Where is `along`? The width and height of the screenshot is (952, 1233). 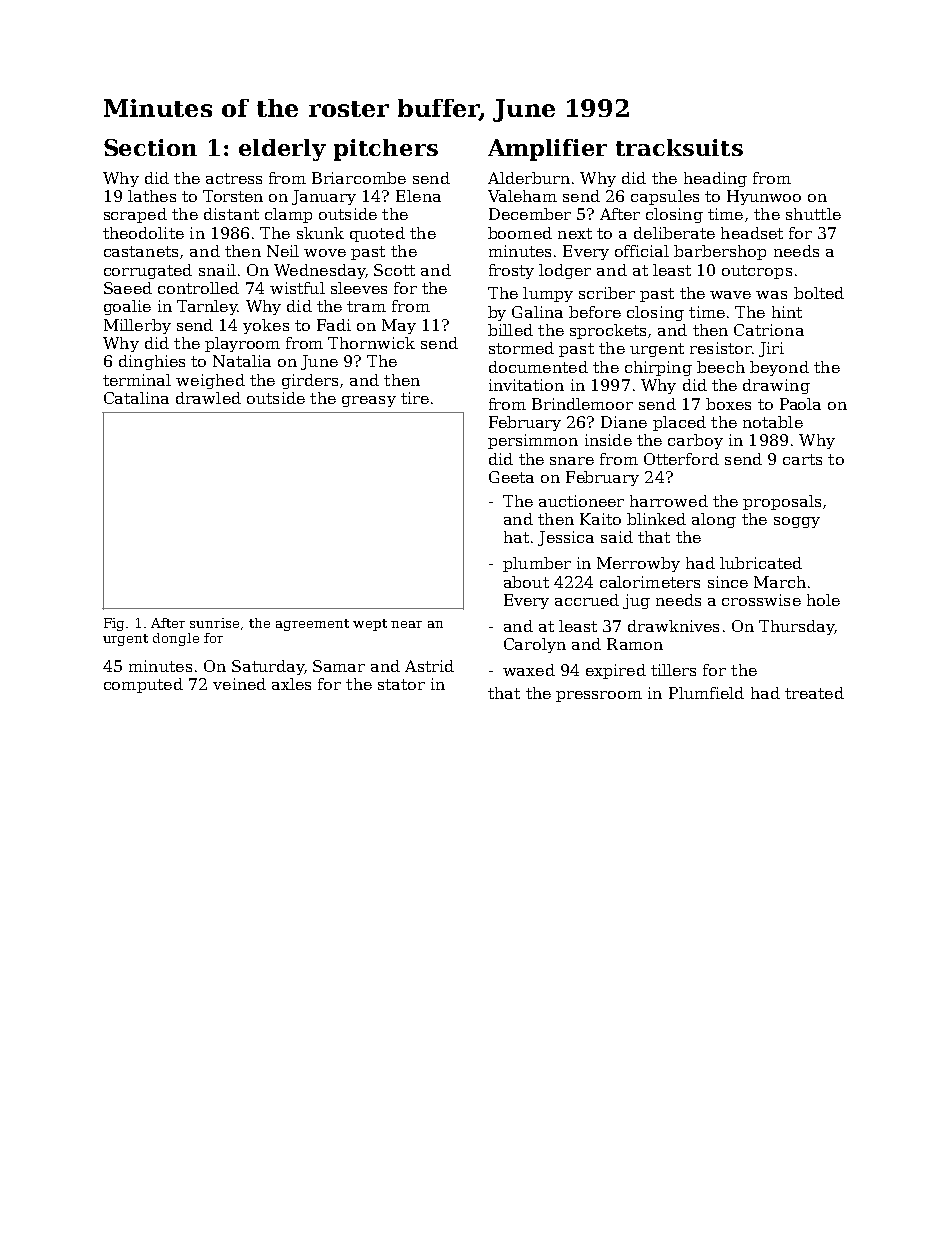 along is located at coordinates (714, 520).
